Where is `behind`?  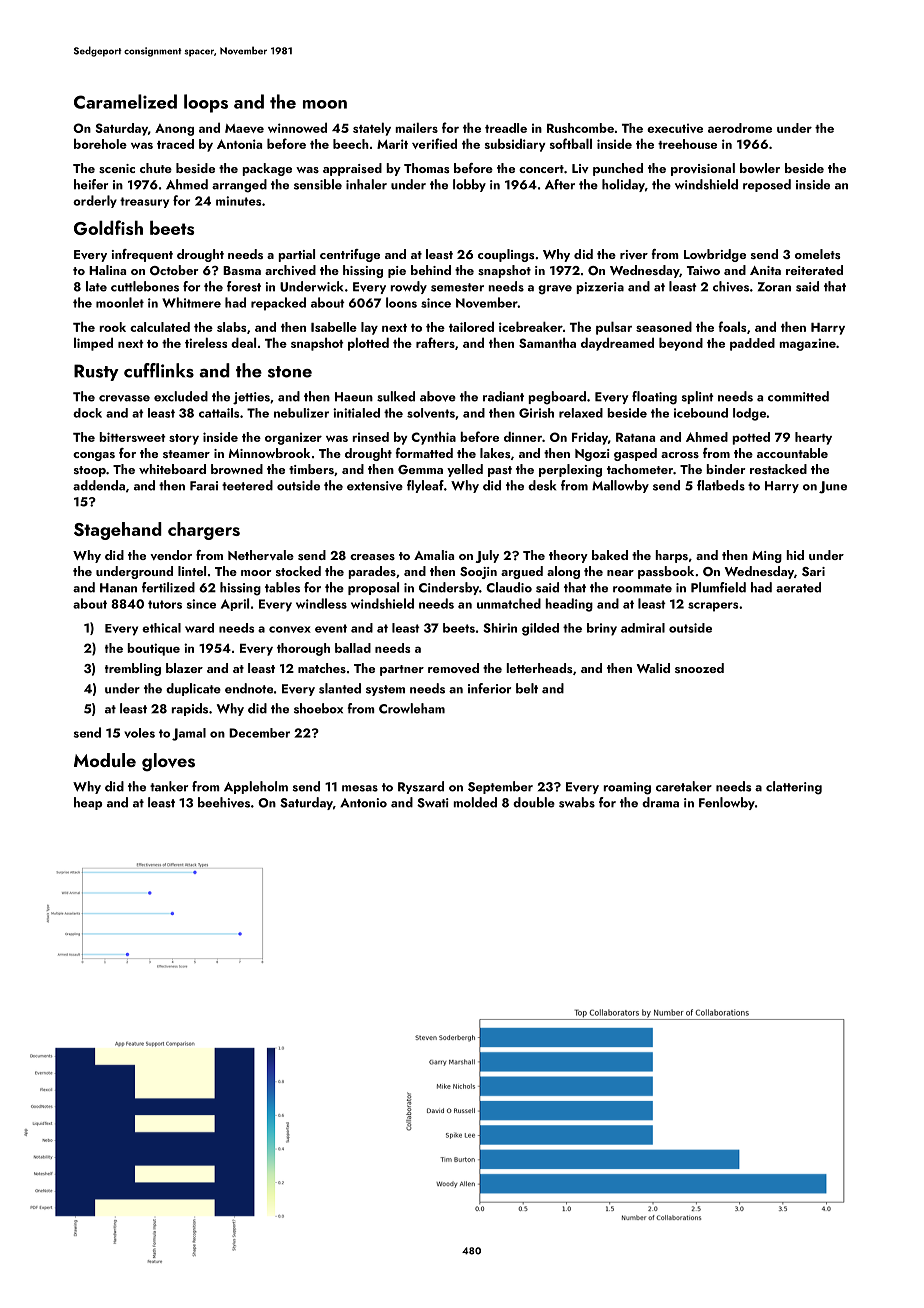 behind is located at coordinates (431, 270).
